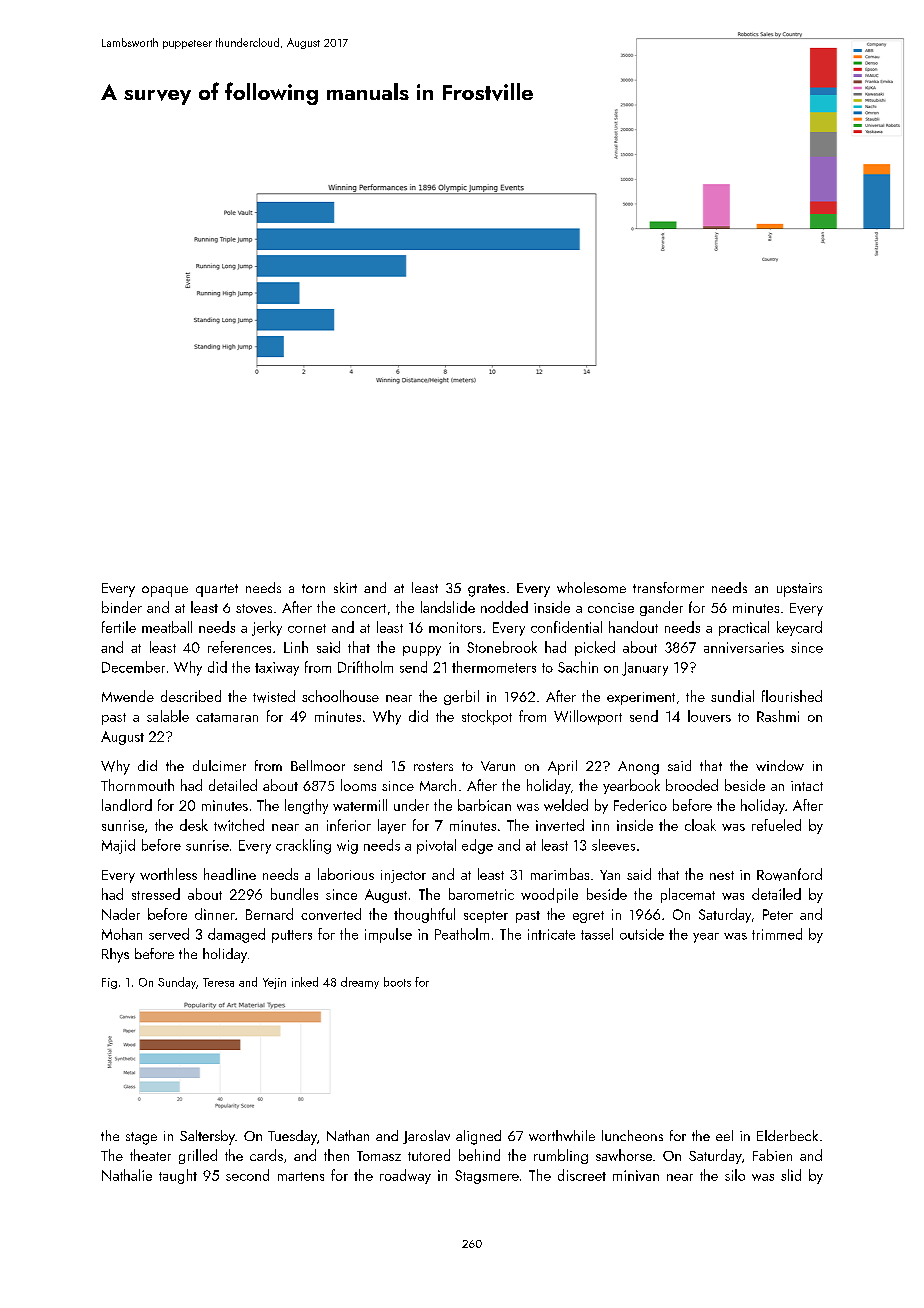  Describe the element at coordinates (405, 1176) in the screenshot. I see `roadway` at that location.
